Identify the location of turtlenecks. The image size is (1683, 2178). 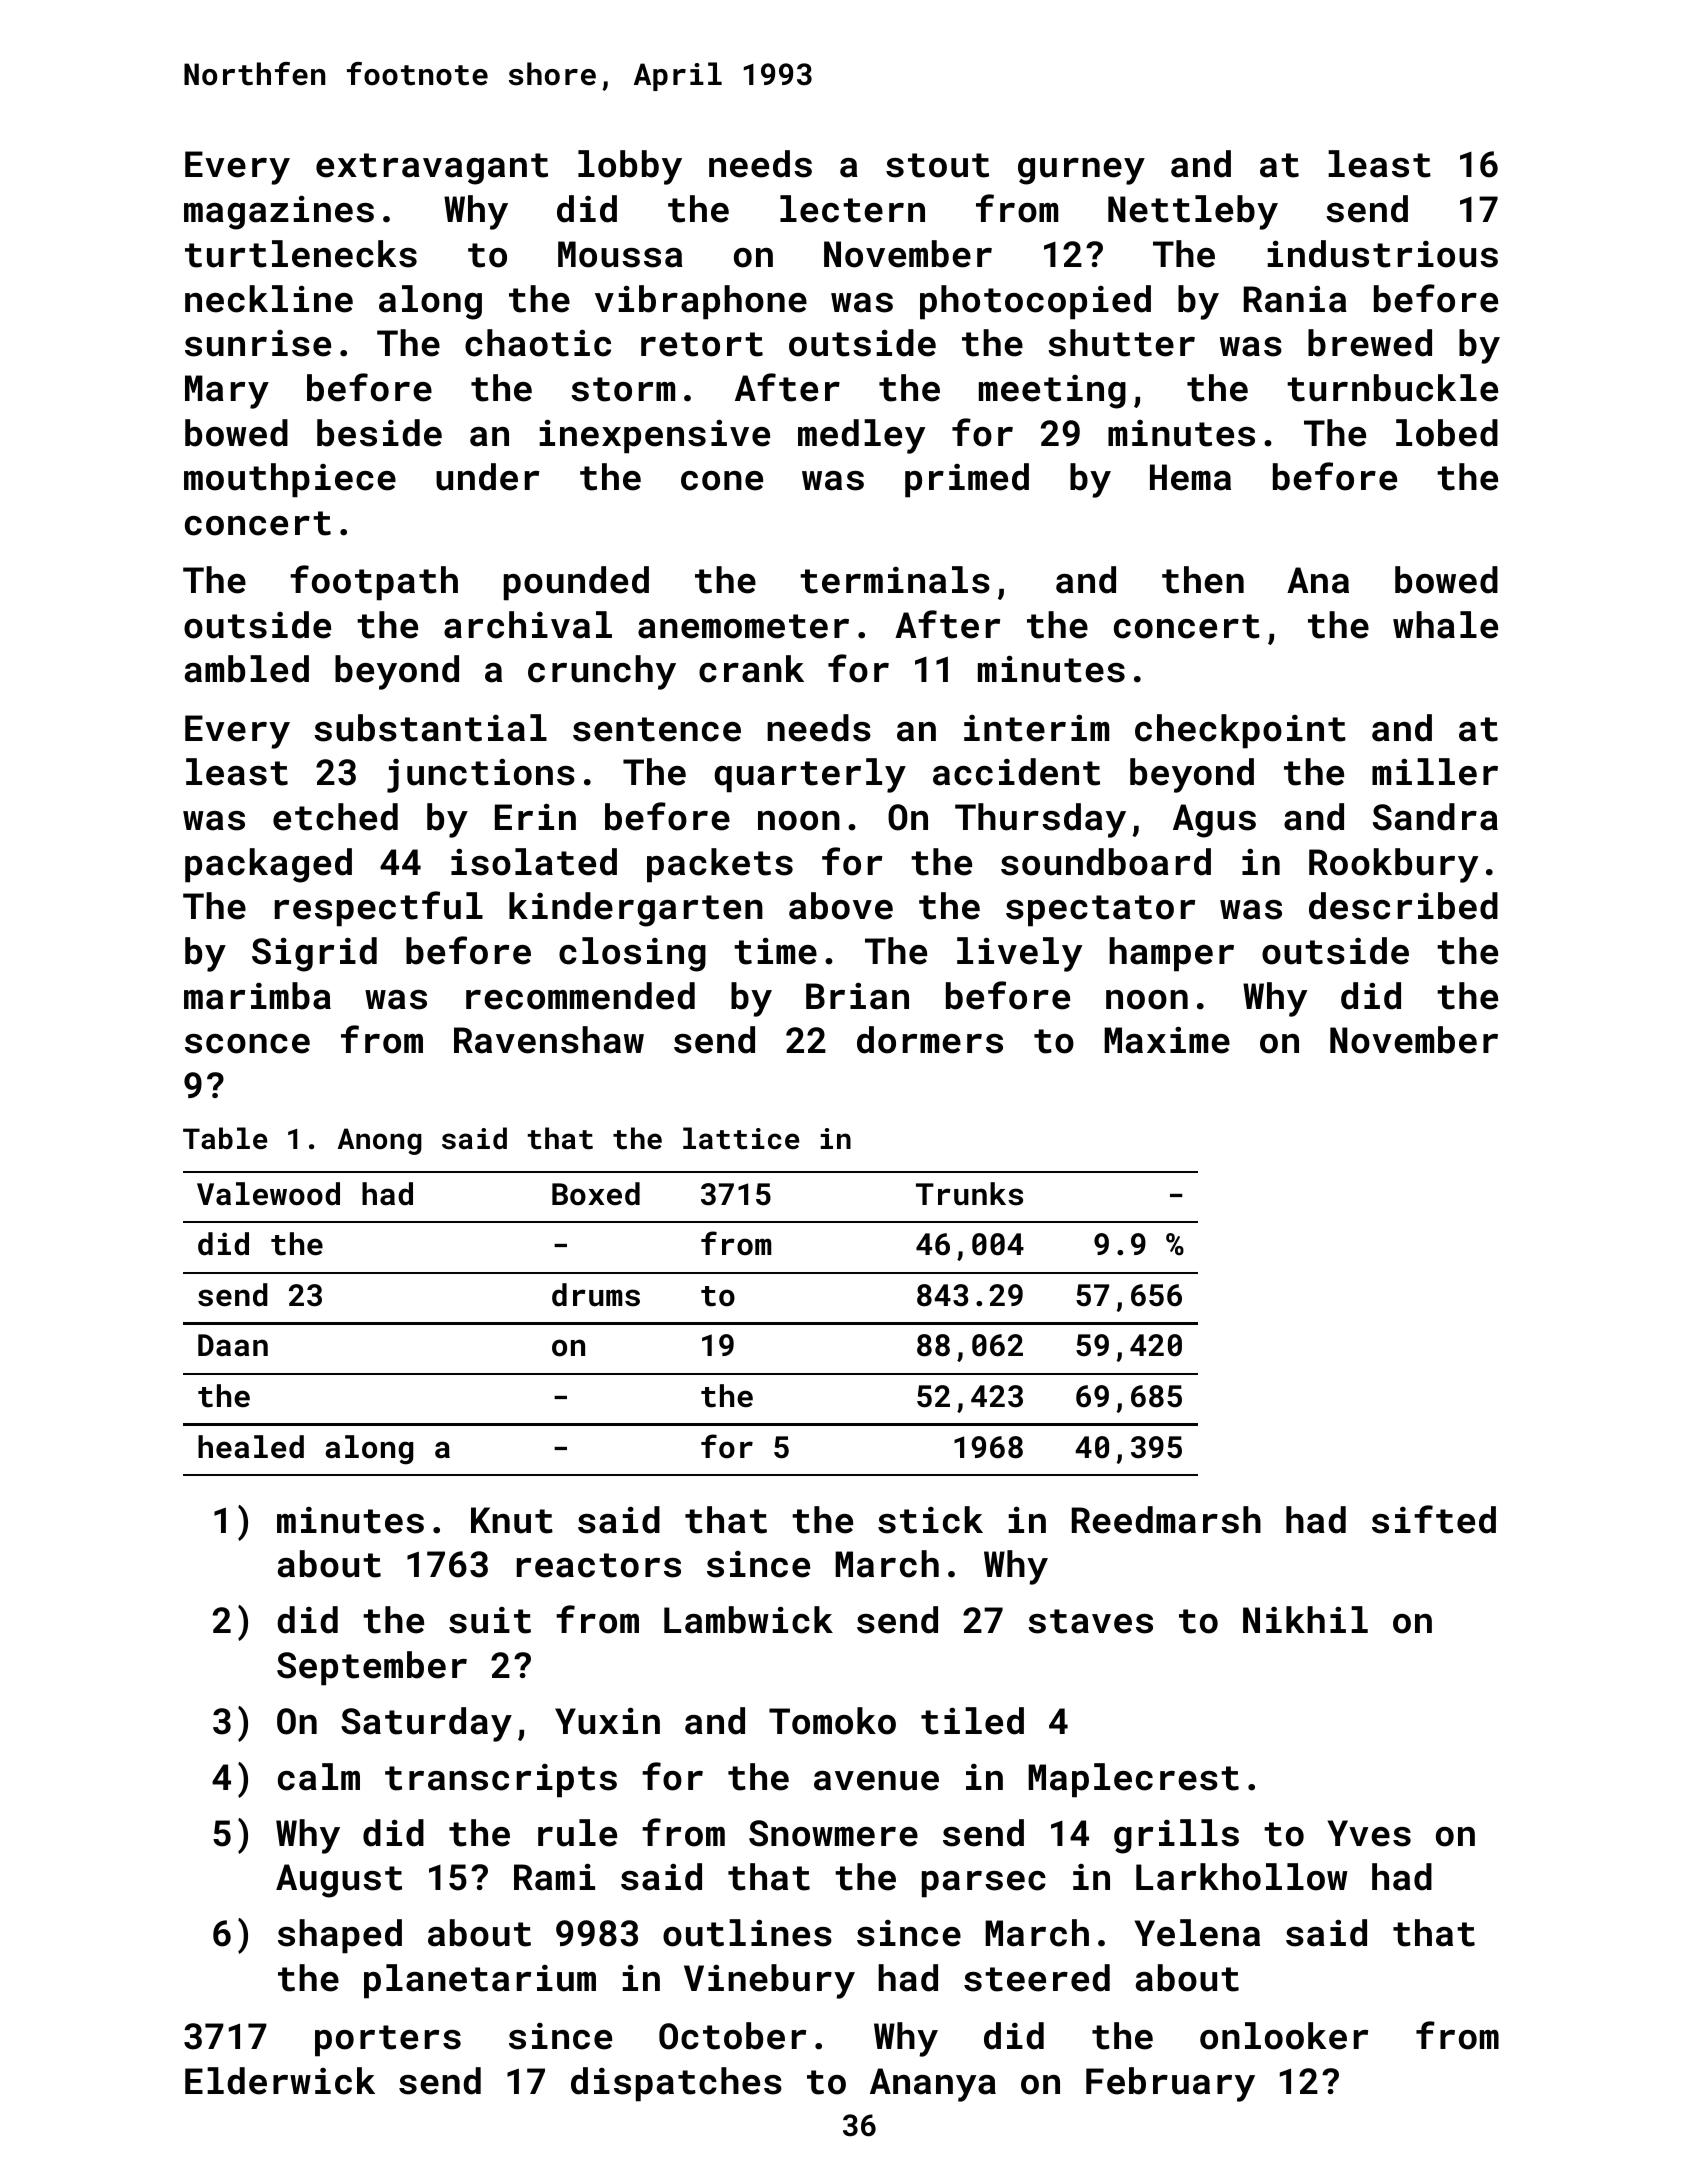
(301, 254).
